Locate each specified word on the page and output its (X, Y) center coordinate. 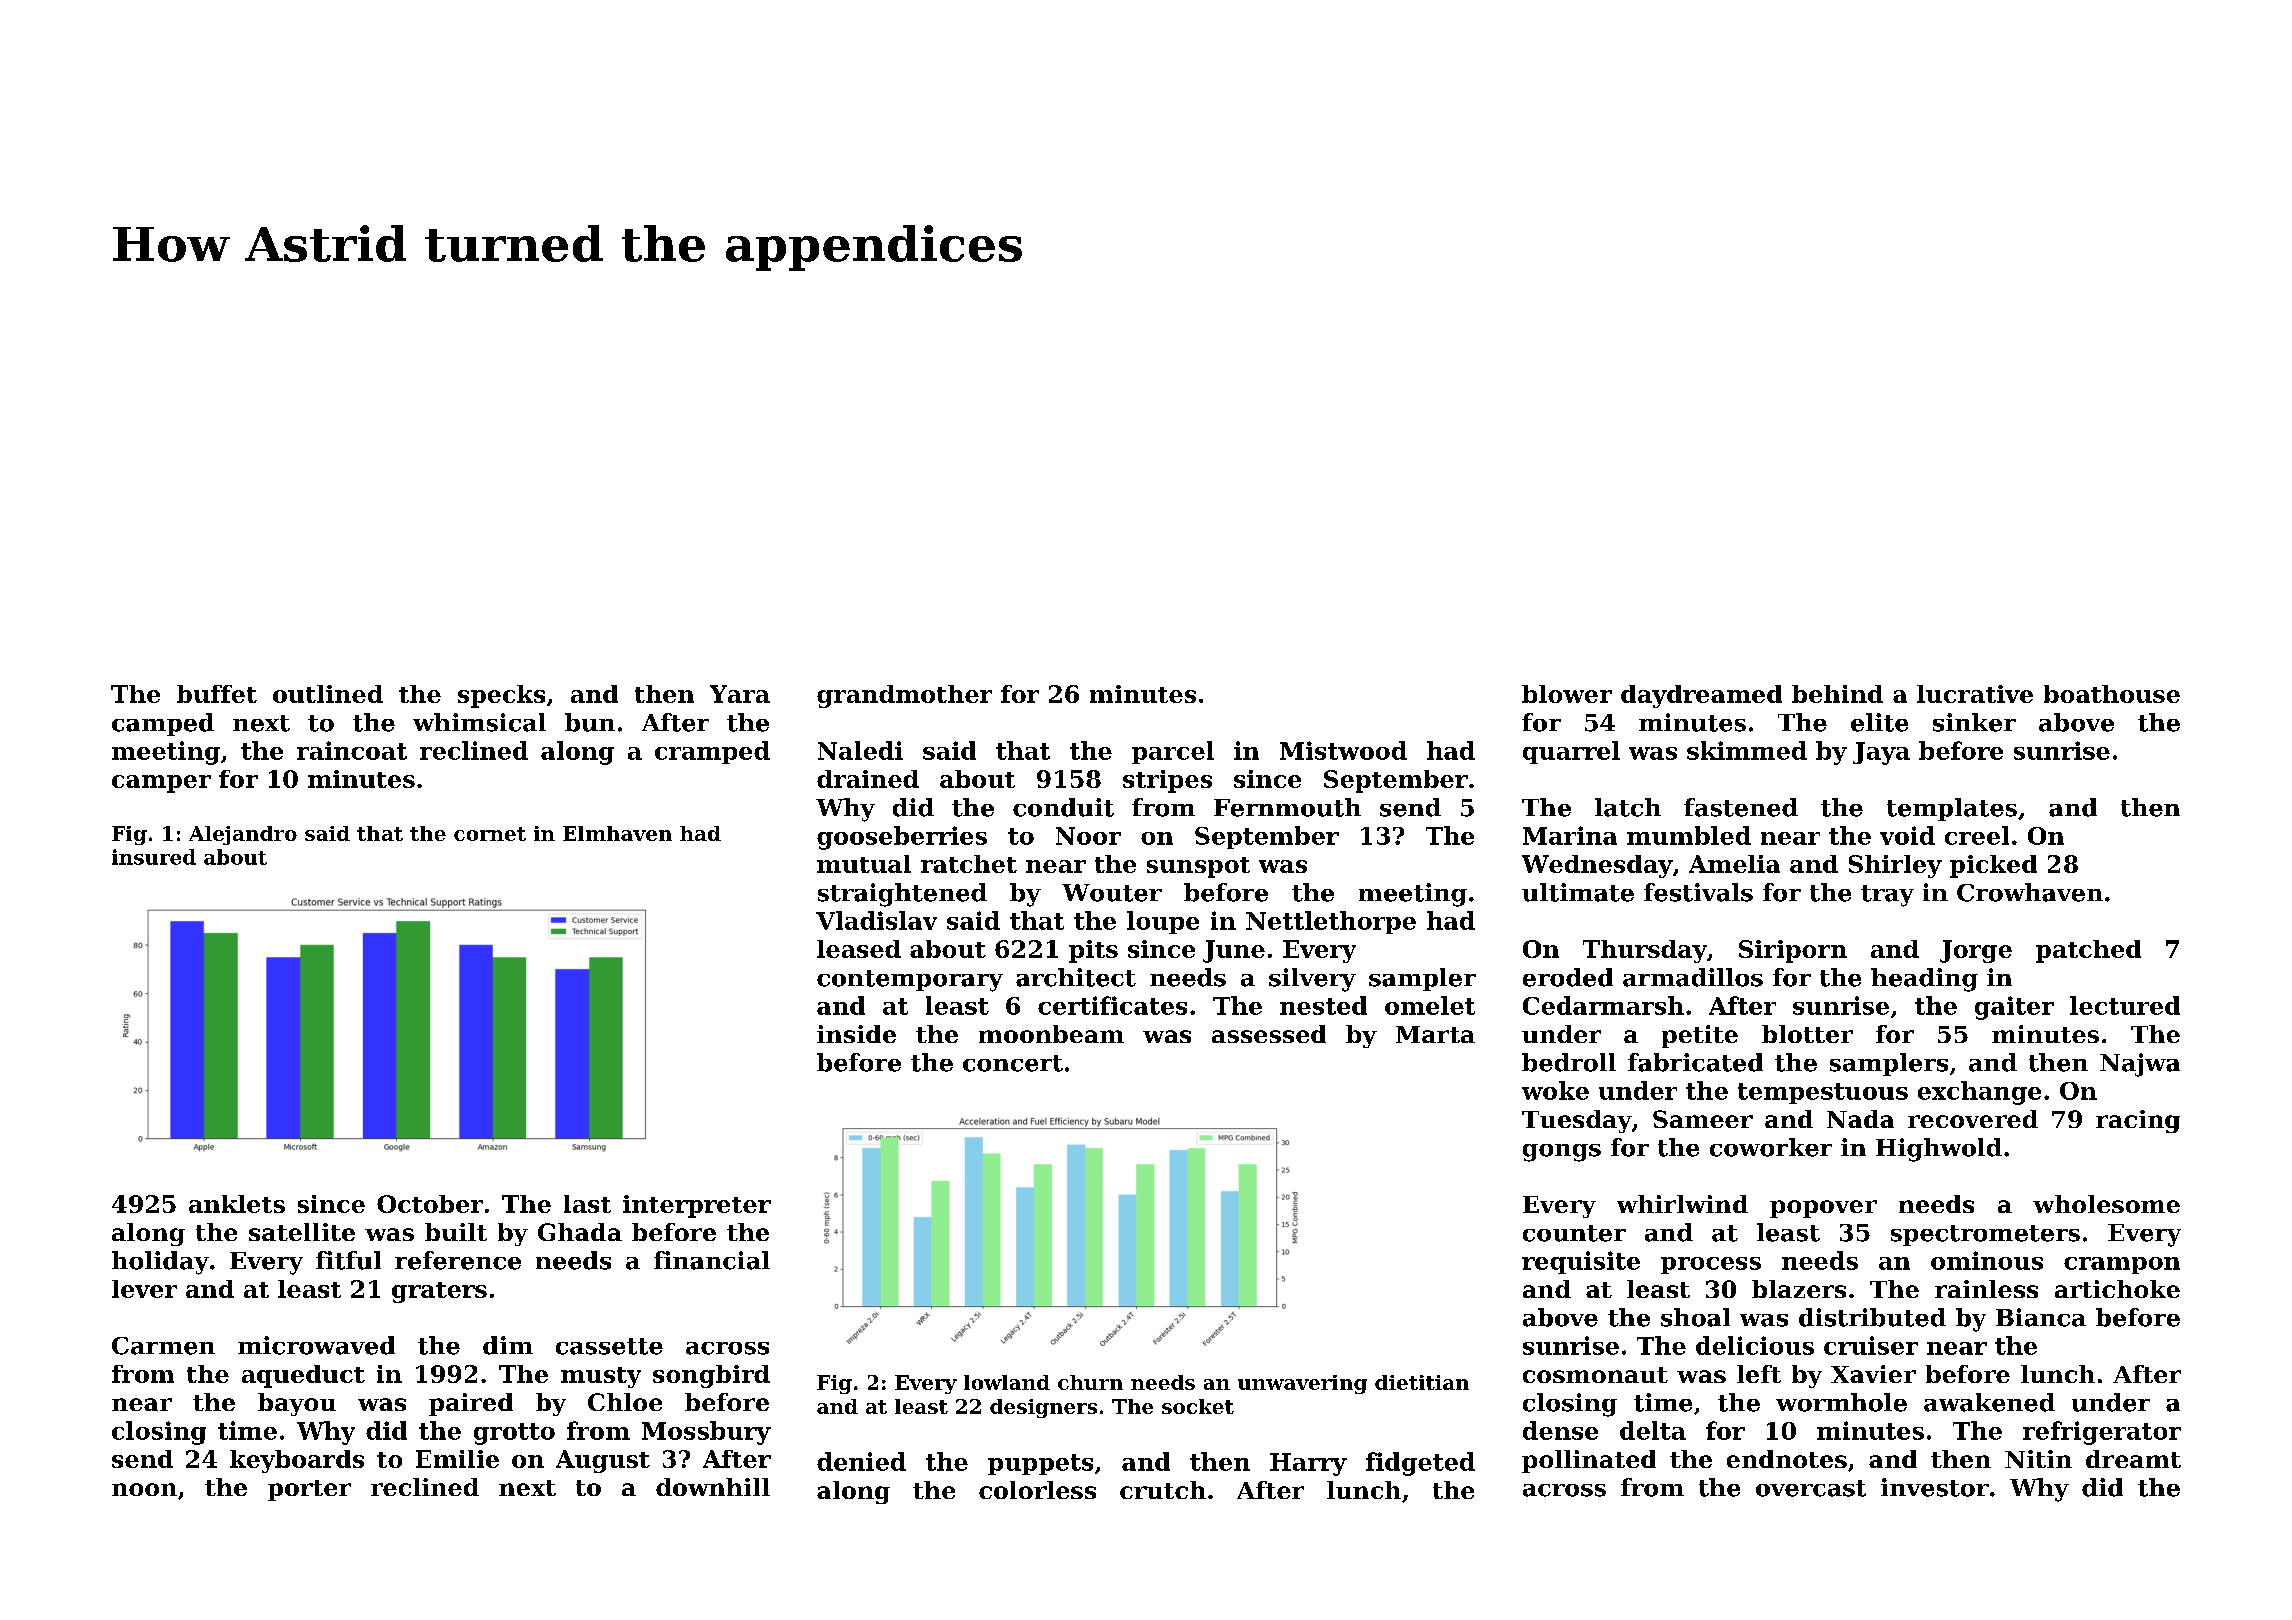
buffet (217, 694)
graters (439, 1292)
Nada (1860, 1119)
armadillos (1693, 977)
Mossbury (706, 1433)
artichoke (2117, 1289)
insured (154, 857)
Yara (740, 694)
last (587, 1204)
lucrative (1975, 694)
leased (859, 949)
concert (1013, 1063)
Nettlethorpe (1331, 922)
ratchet (969, 864)
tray (1887, 896)
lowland (1007, 1382)
